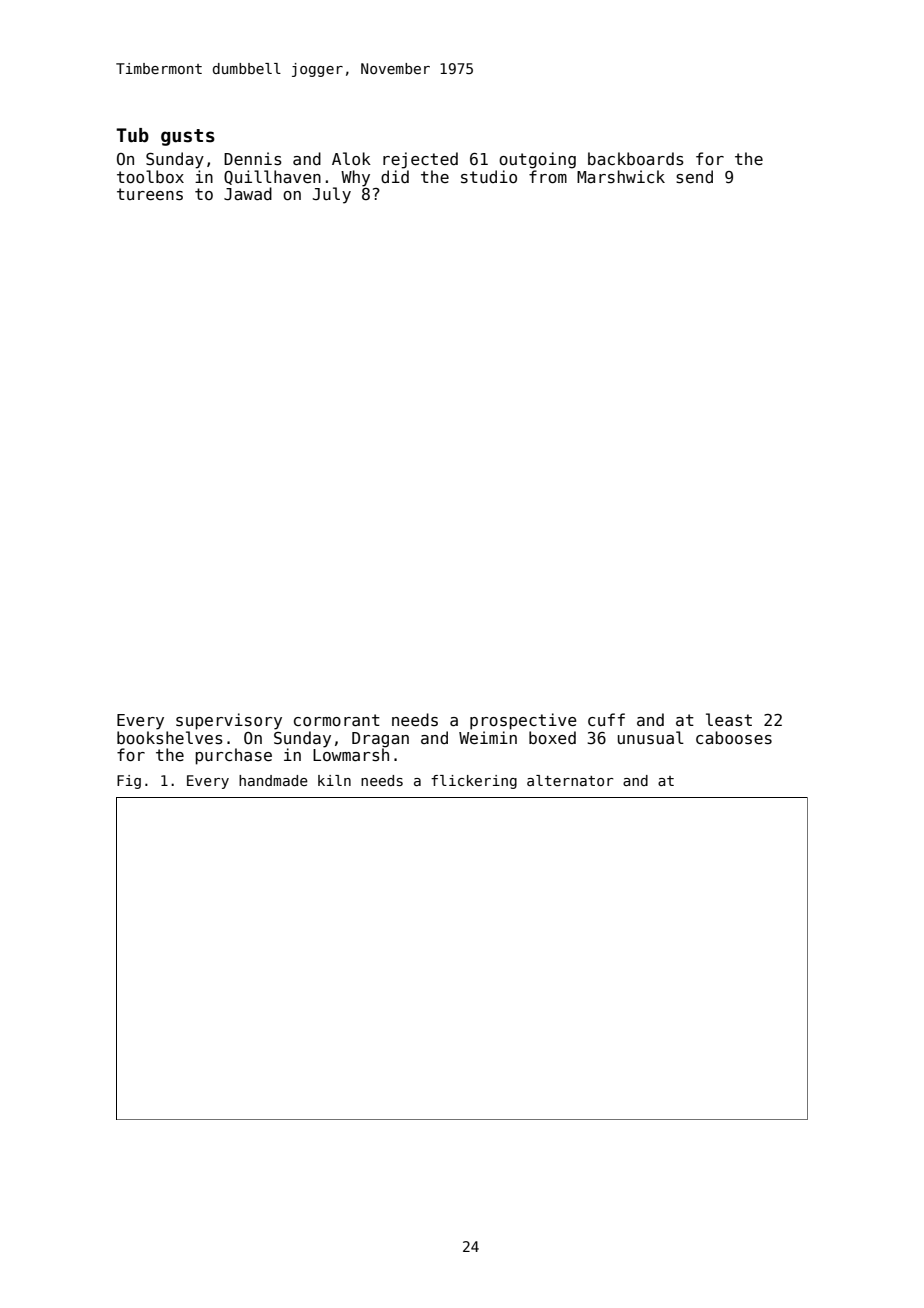  I want to click on send, so click(694, 176).
